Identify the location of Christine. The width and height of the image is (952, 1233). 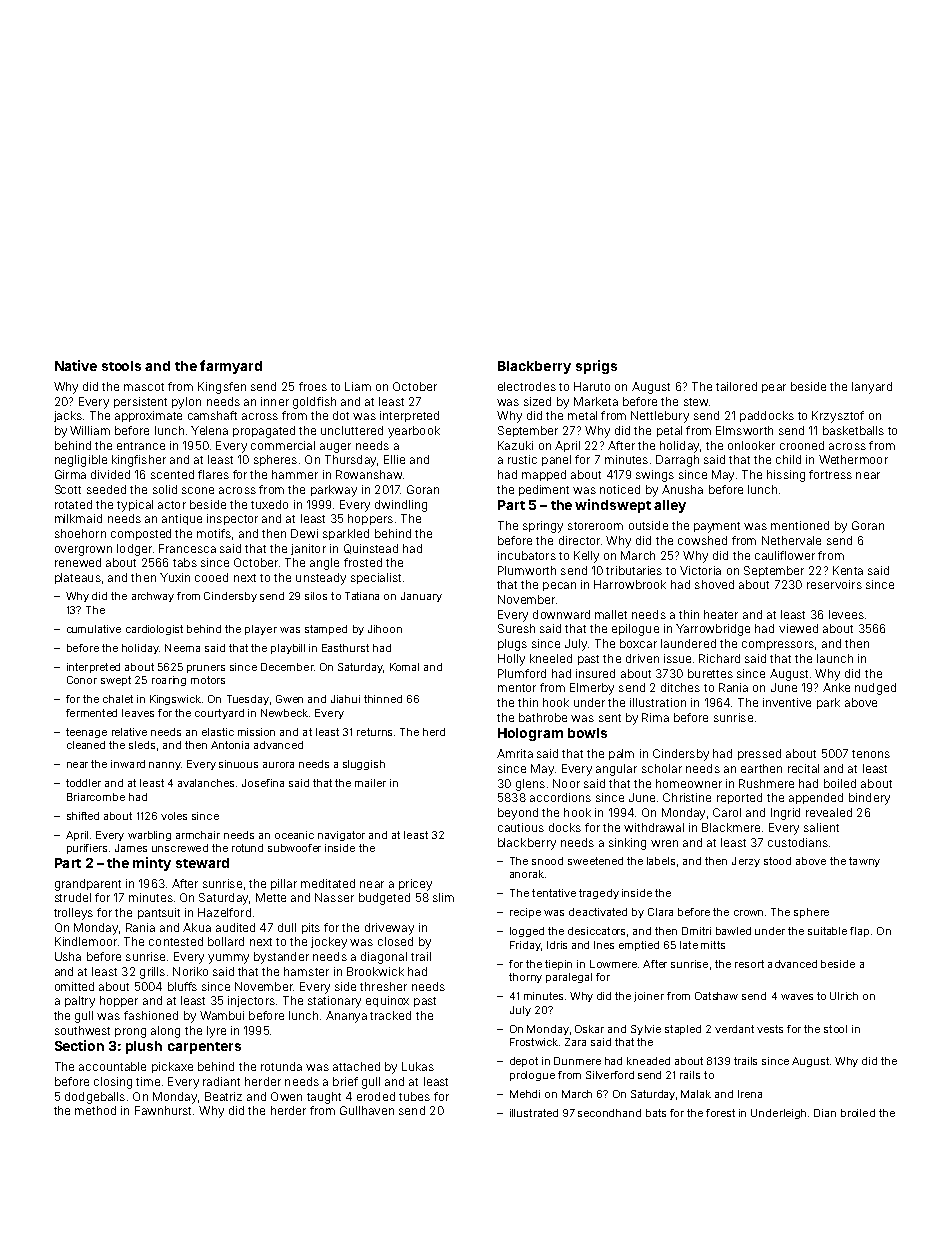
(687, 797).
